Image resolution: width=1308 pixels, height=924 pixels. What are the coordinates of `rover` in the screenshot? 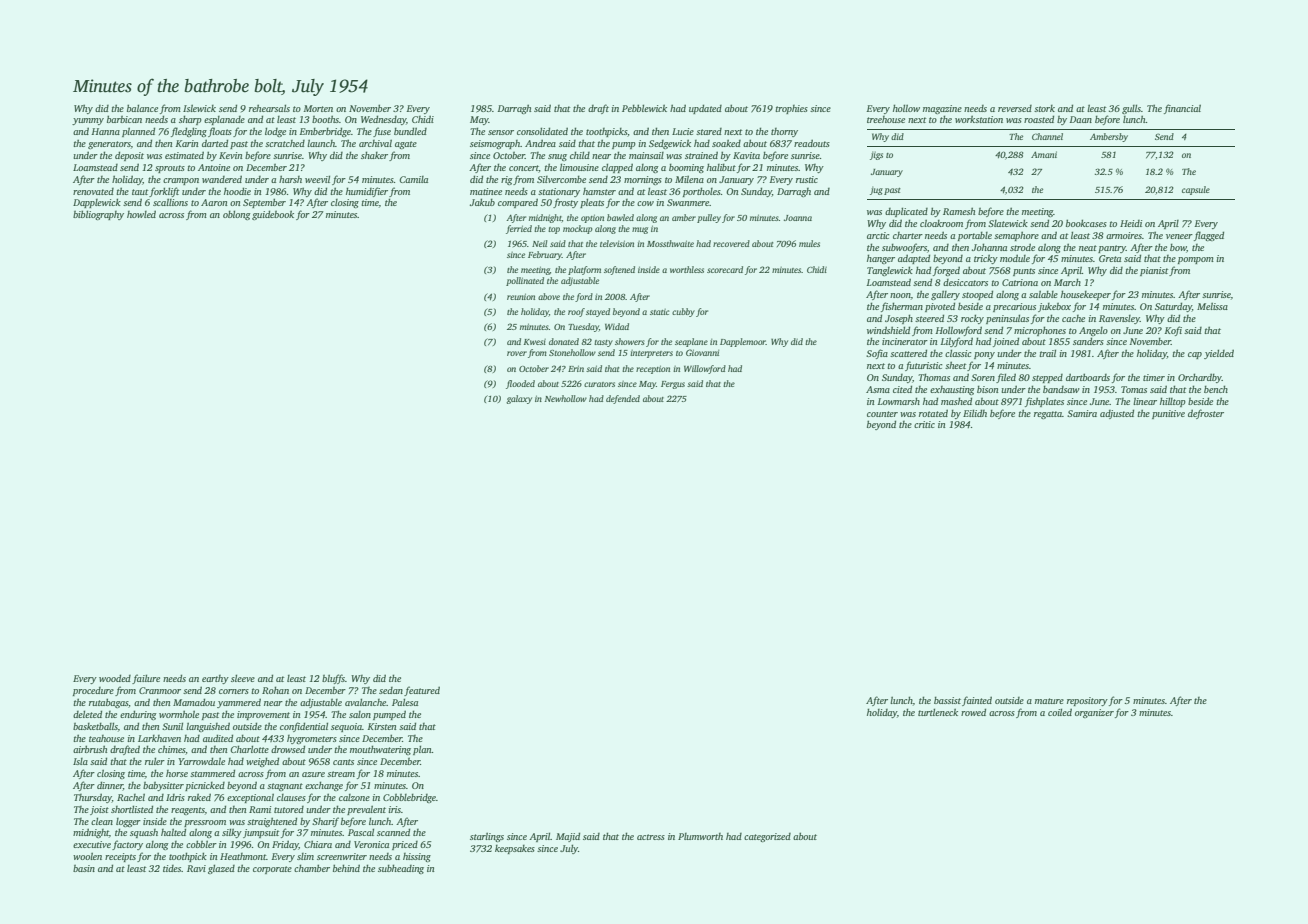 It's located at (517, 353).
